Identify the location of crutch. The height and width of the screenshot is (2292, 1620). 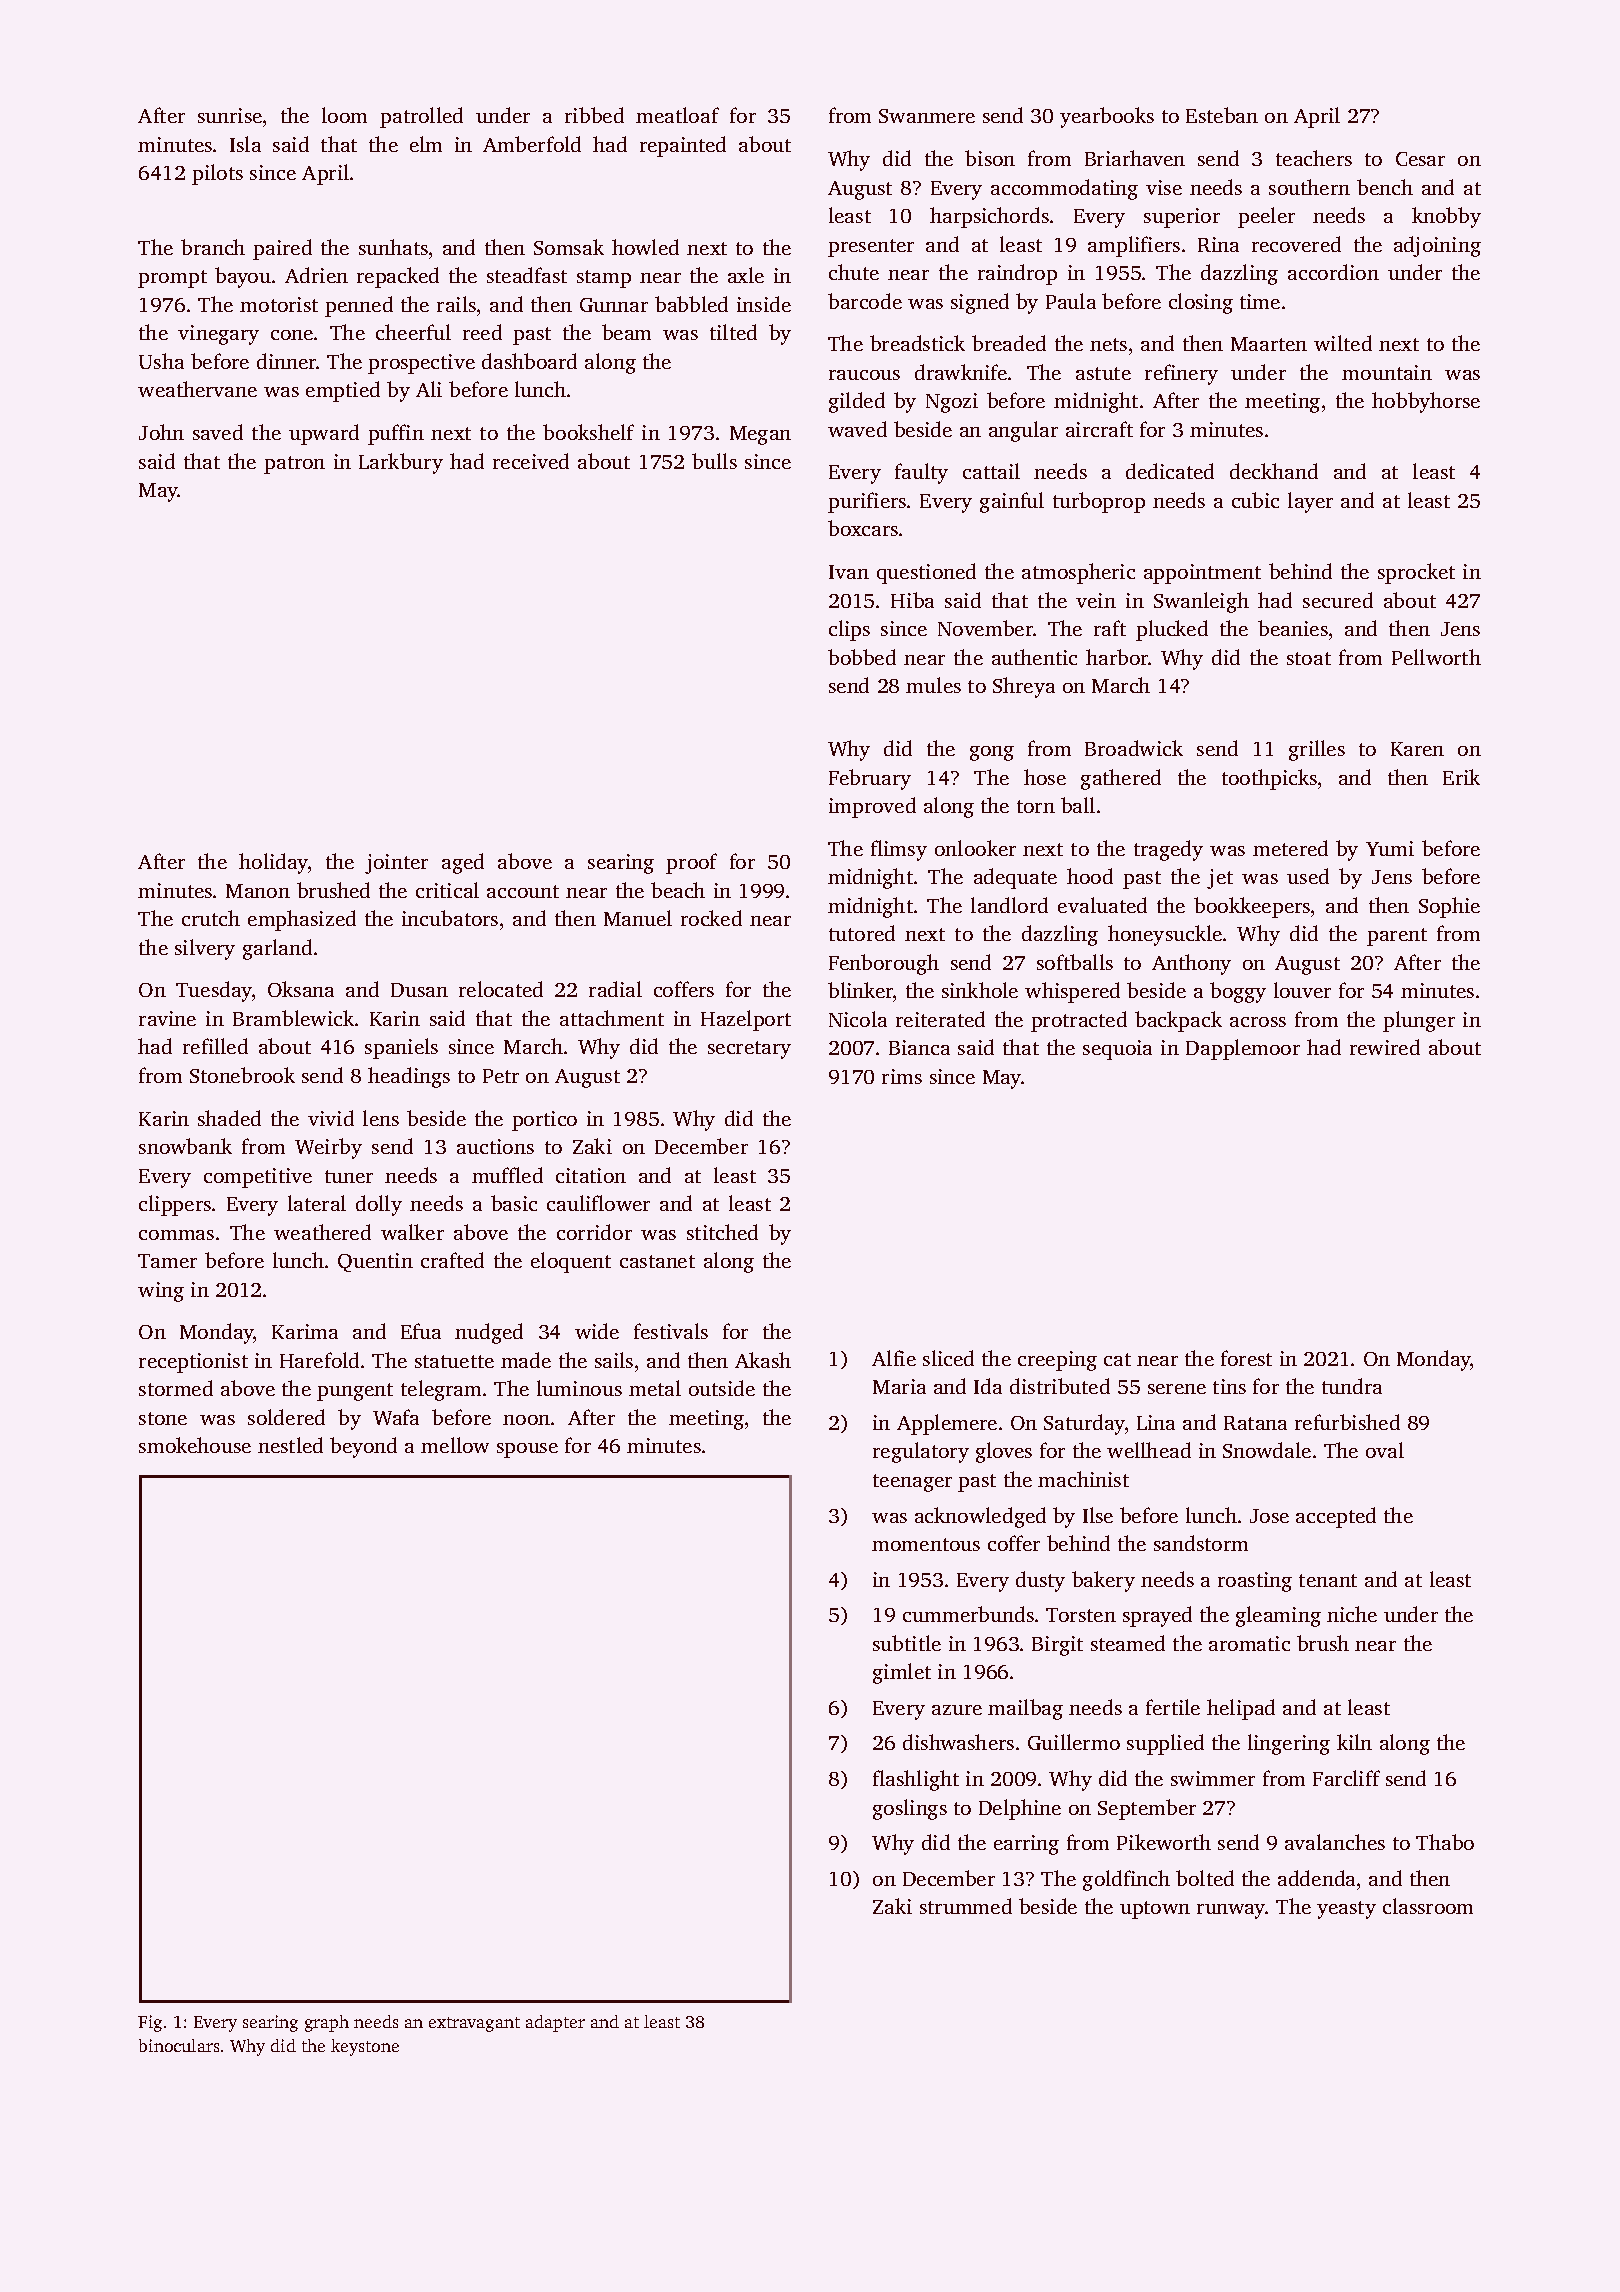
(211, 918).
